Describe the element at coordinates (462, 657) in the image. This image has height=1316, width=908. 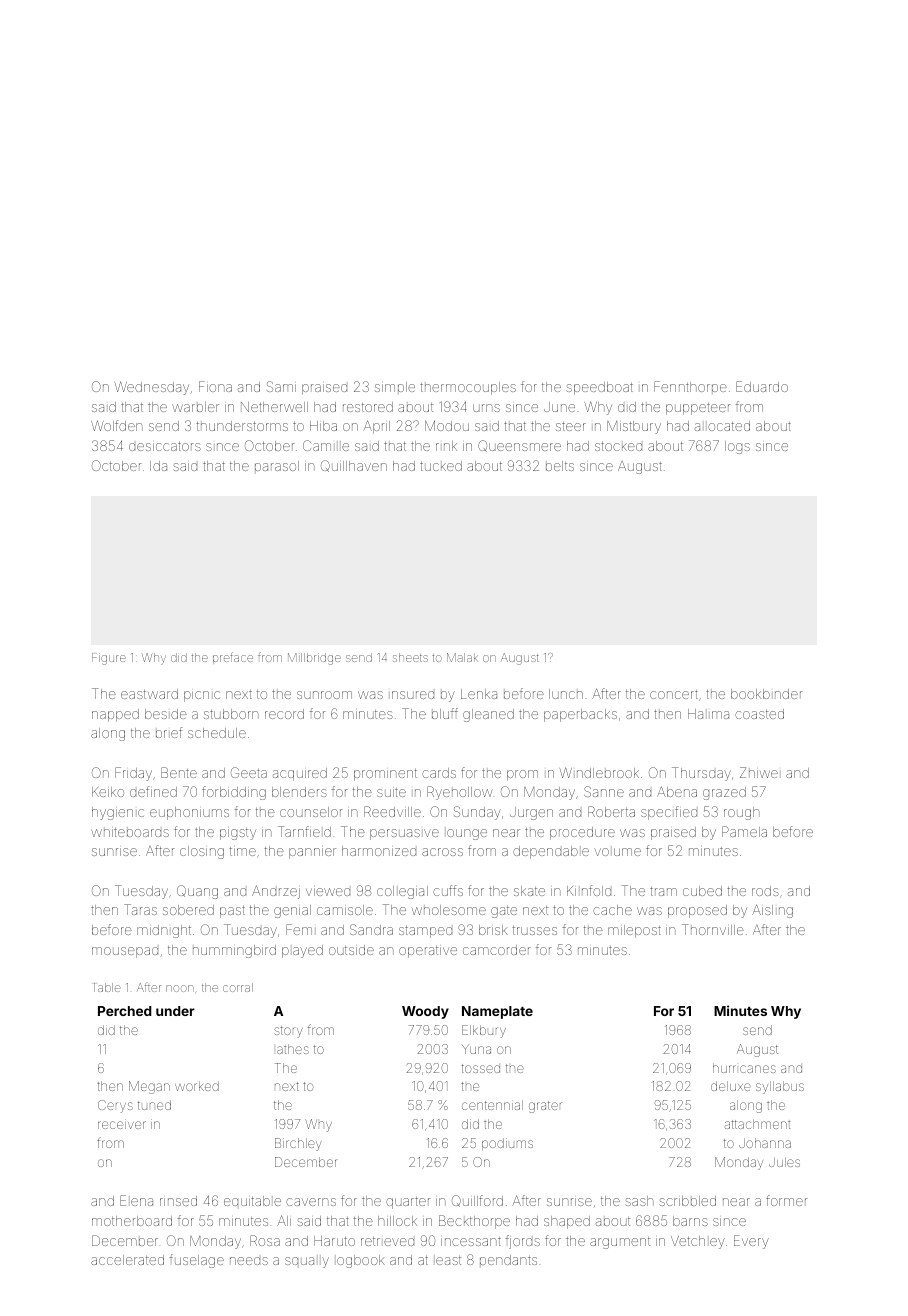
I see `Malak` at that location.
